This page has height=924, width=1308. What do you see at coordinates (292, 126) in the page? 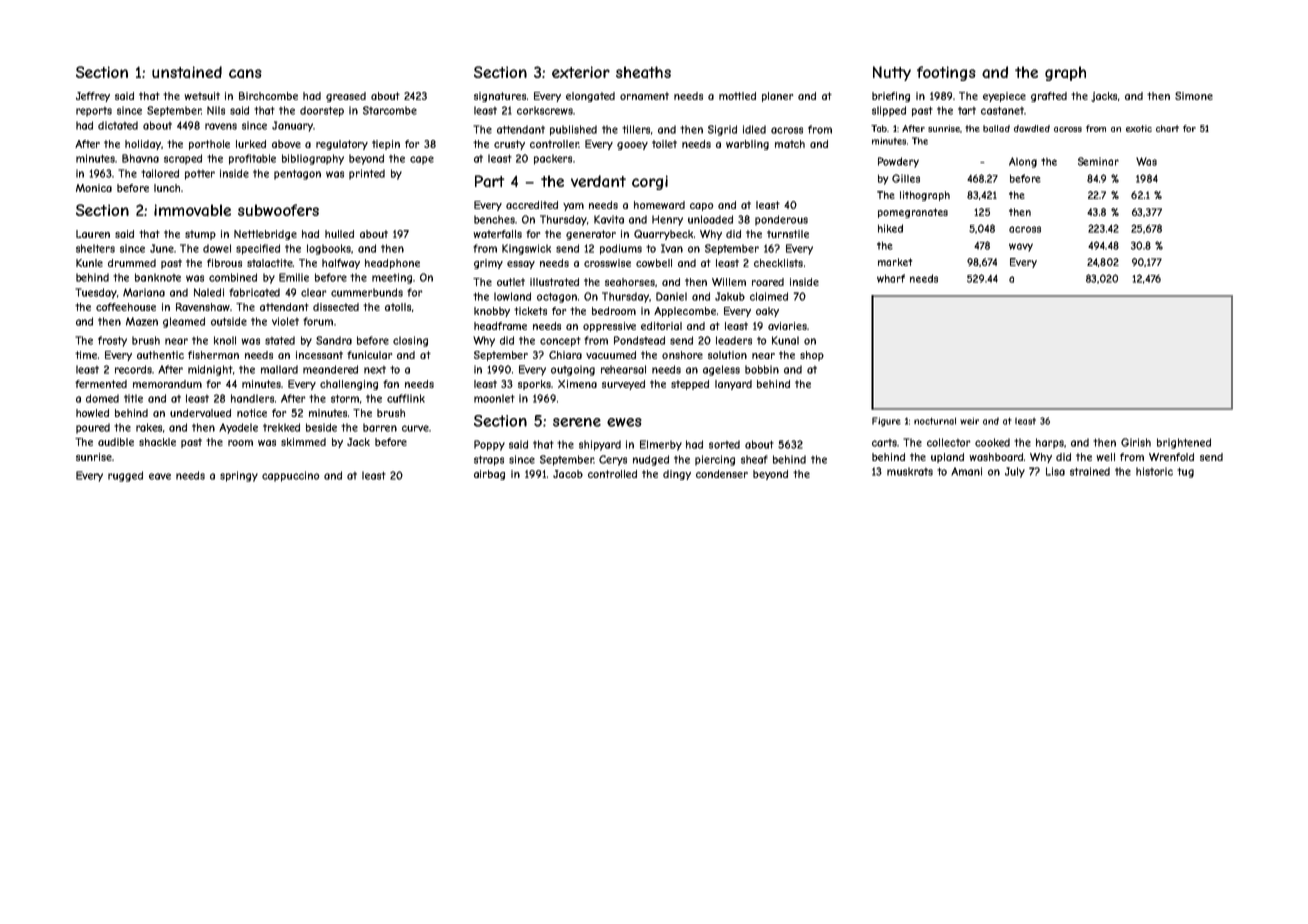
I see `January` at bounding box center [292, 126].
